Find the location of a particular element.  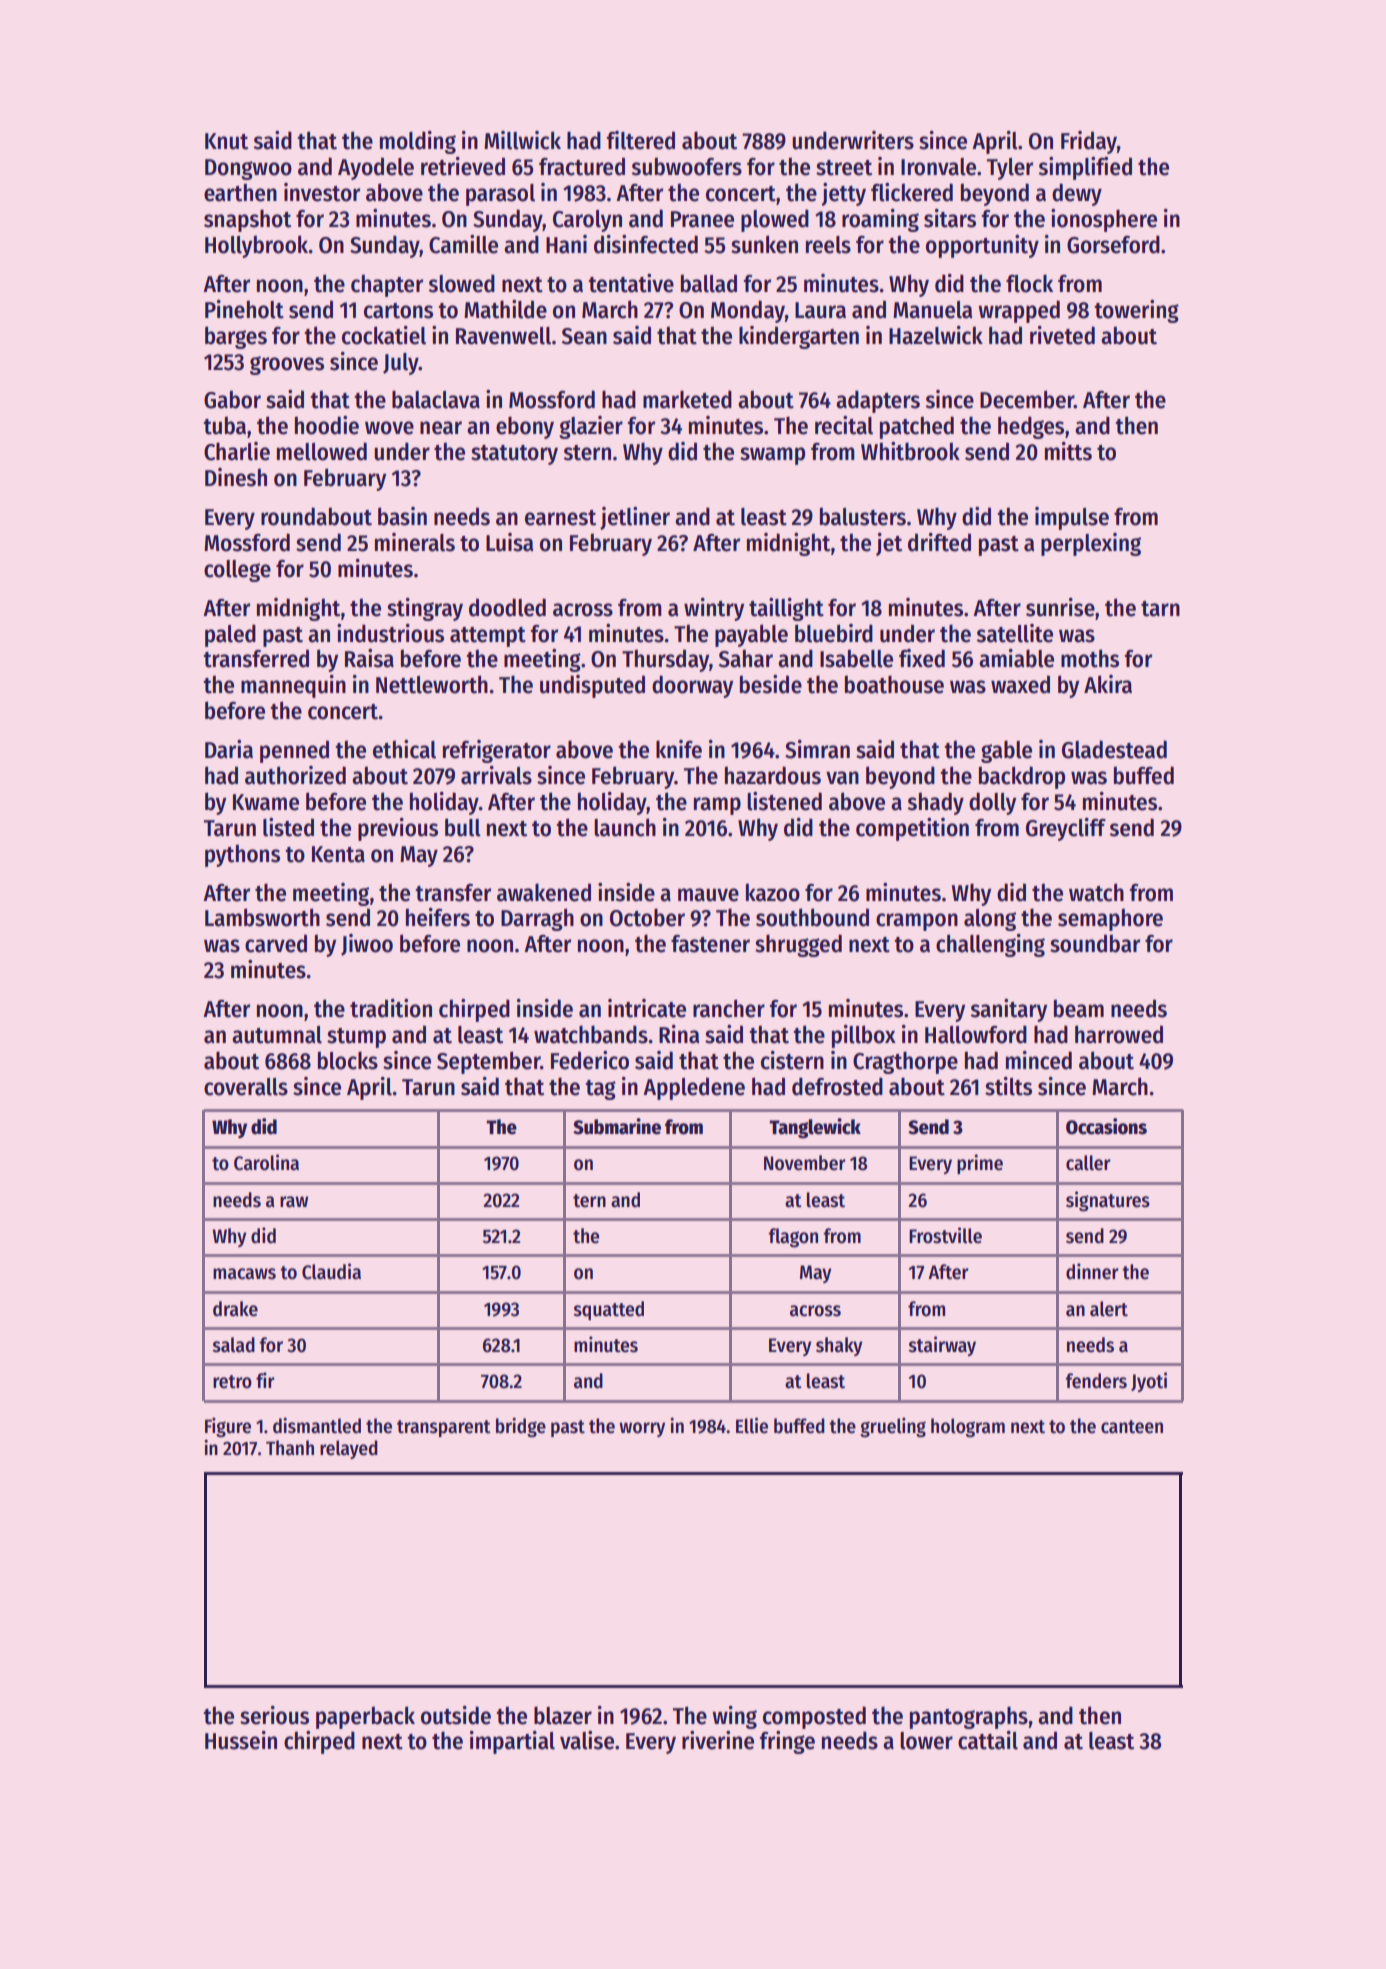

Daria is located at coordinates (229, 749).
